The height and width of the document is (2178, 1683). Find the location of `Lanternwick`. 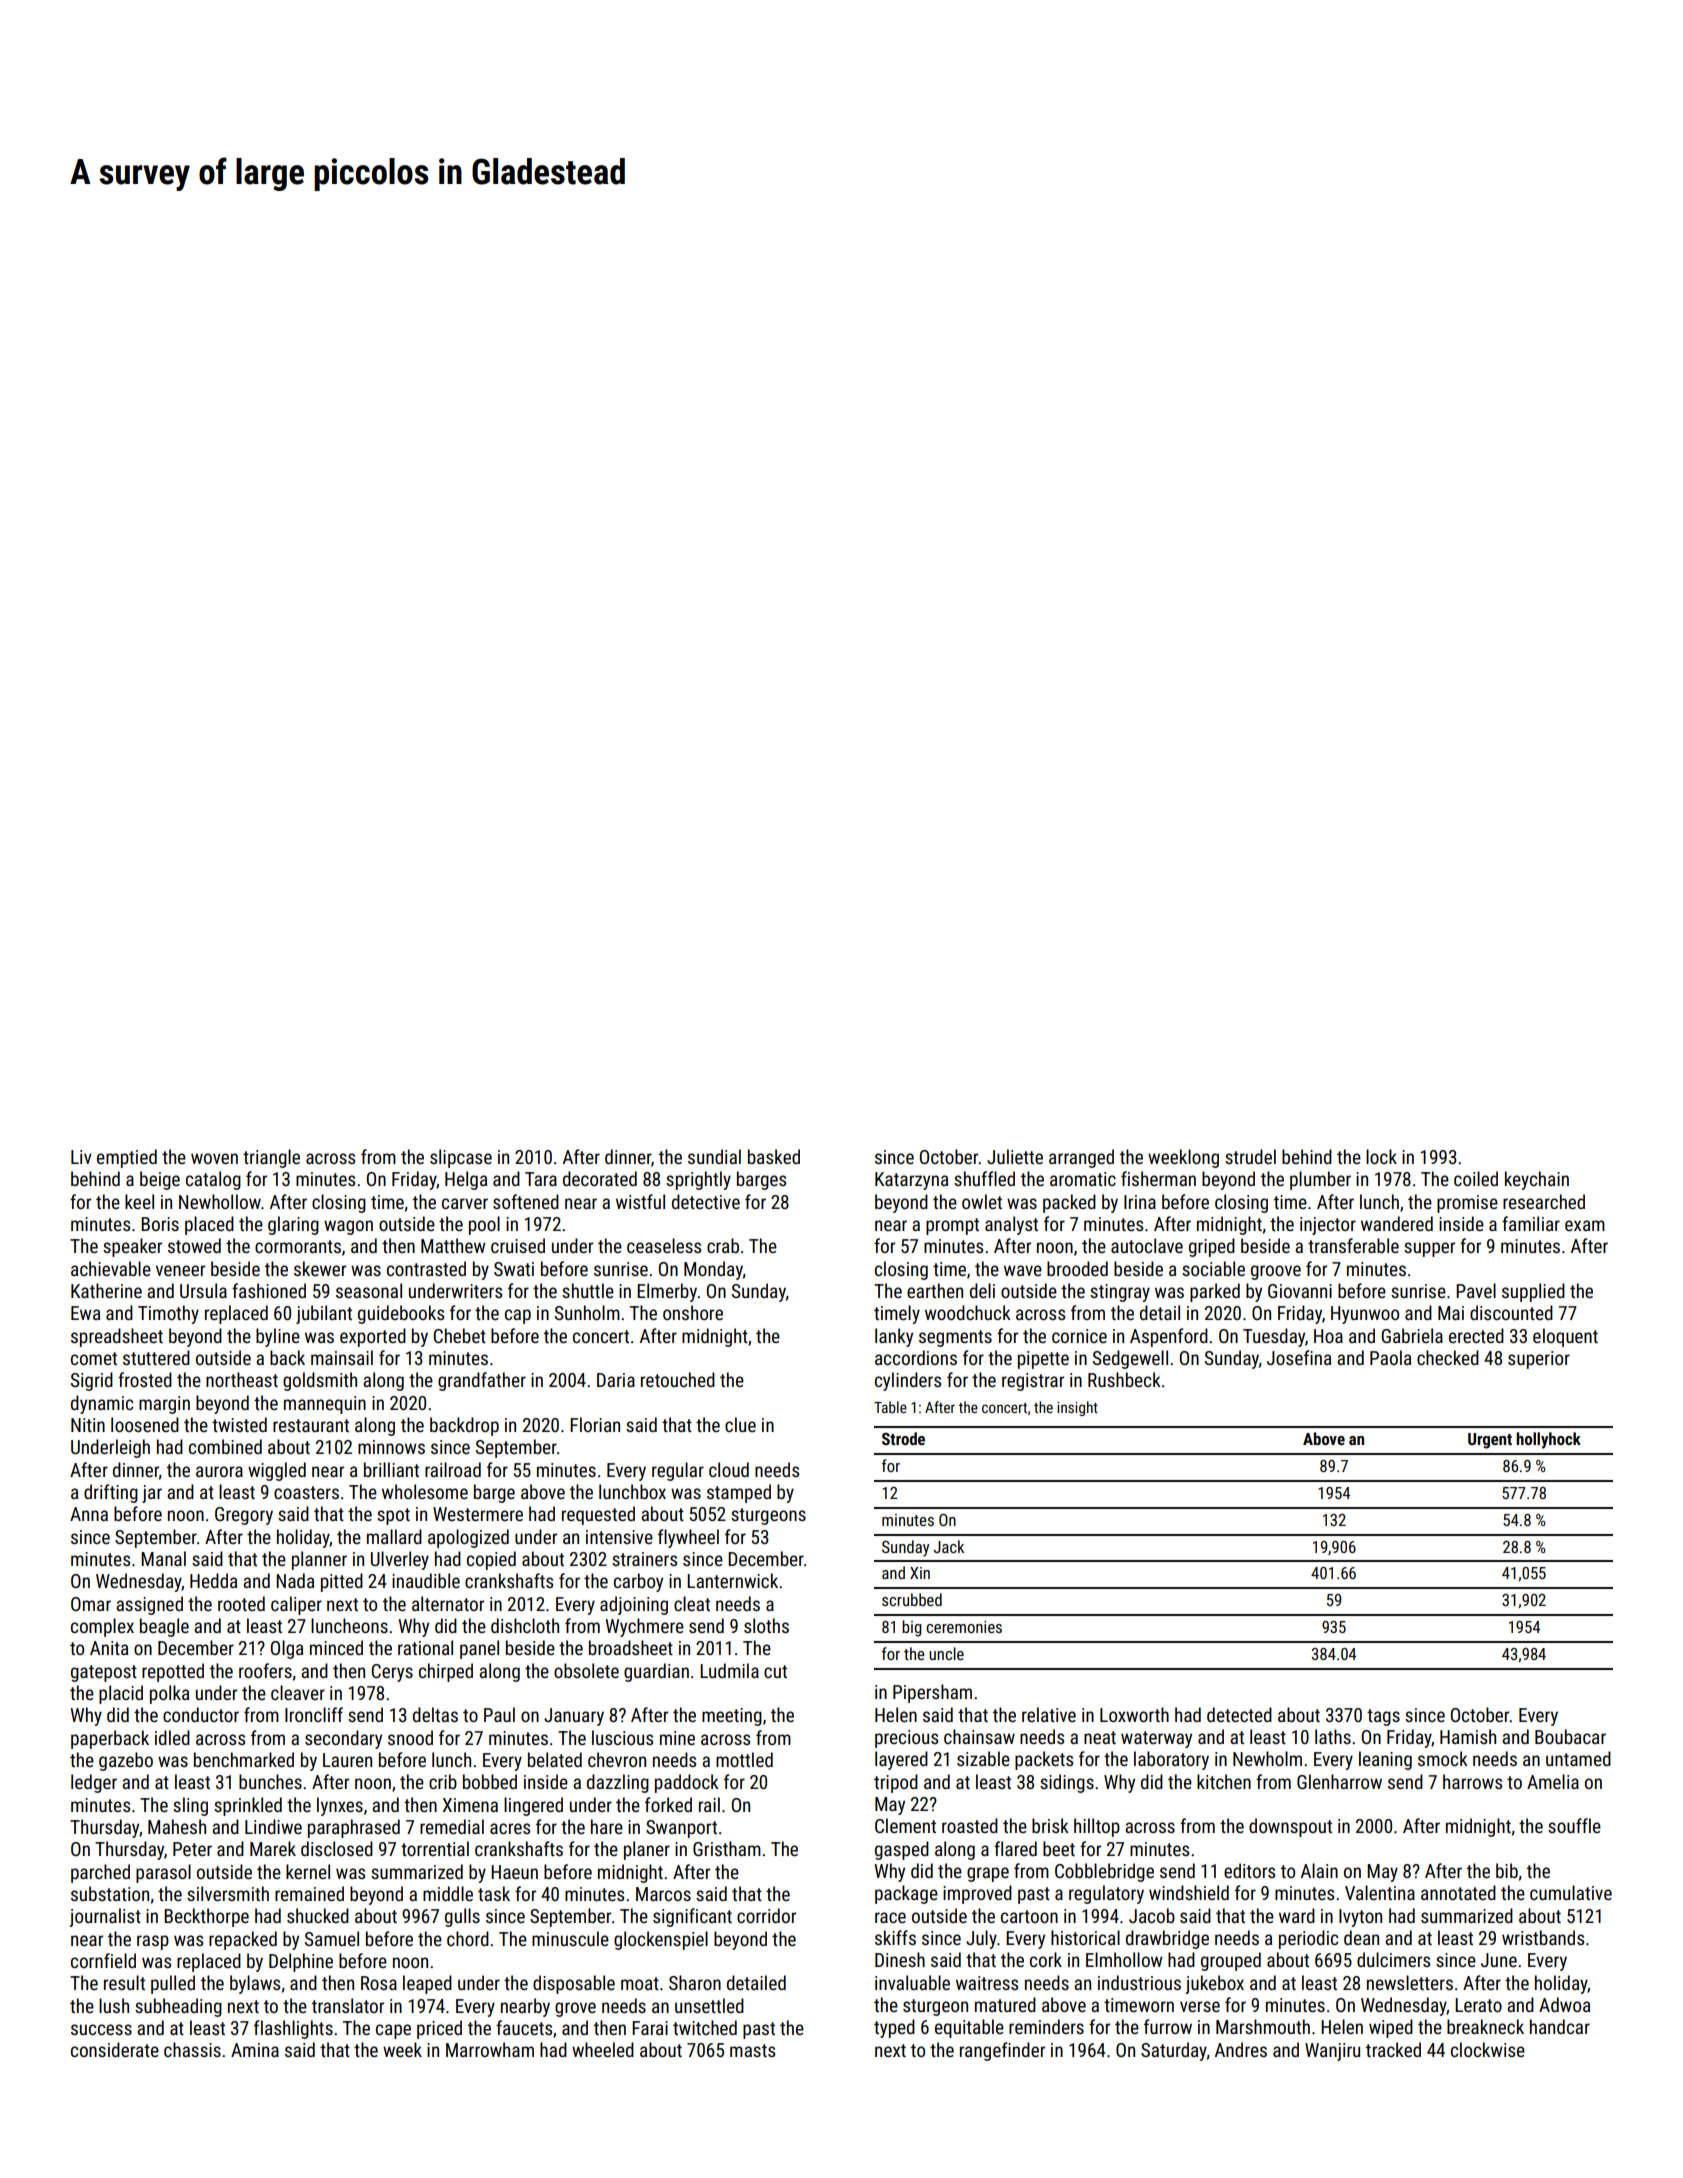

Lanternwick is located at coordinates (732, 1580).
